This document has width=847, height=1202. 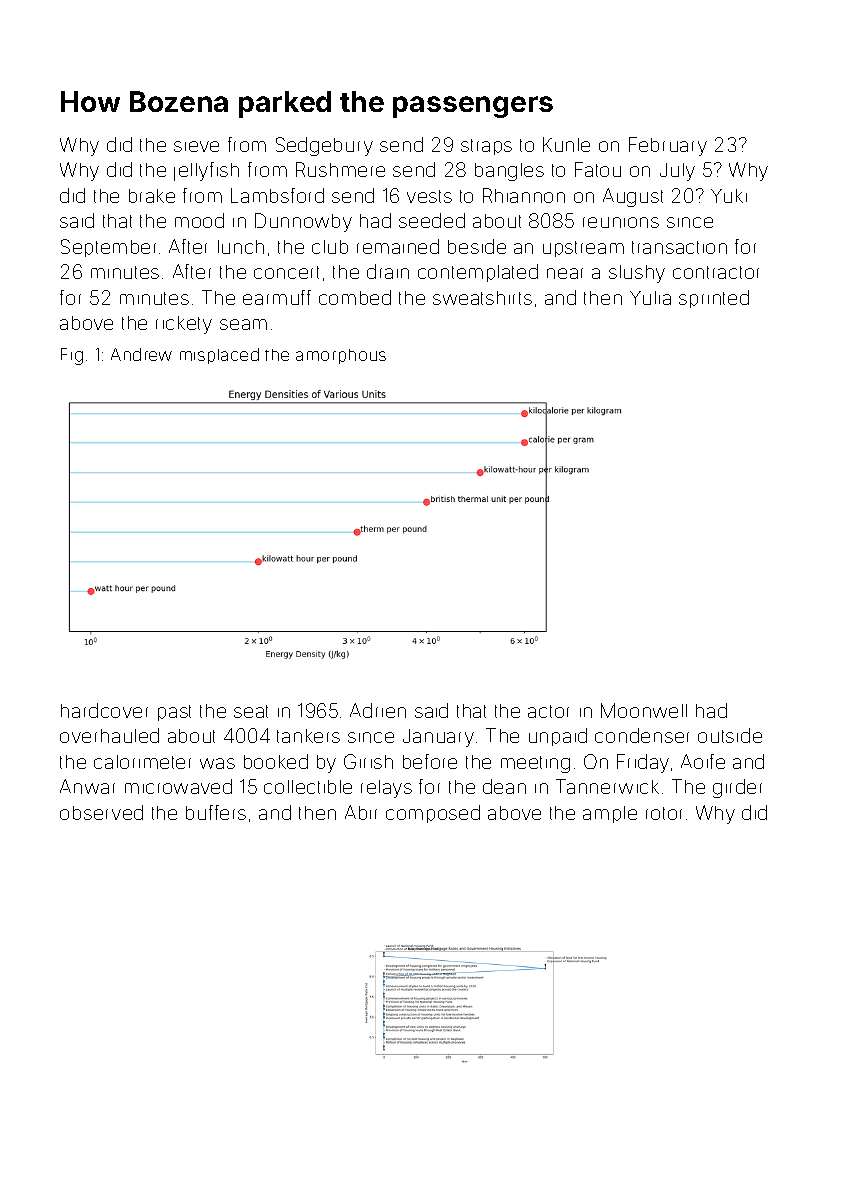 What do you see at coordinates (361, 812) in the document?
I see `Abir` at bounding box center [361, 812].
